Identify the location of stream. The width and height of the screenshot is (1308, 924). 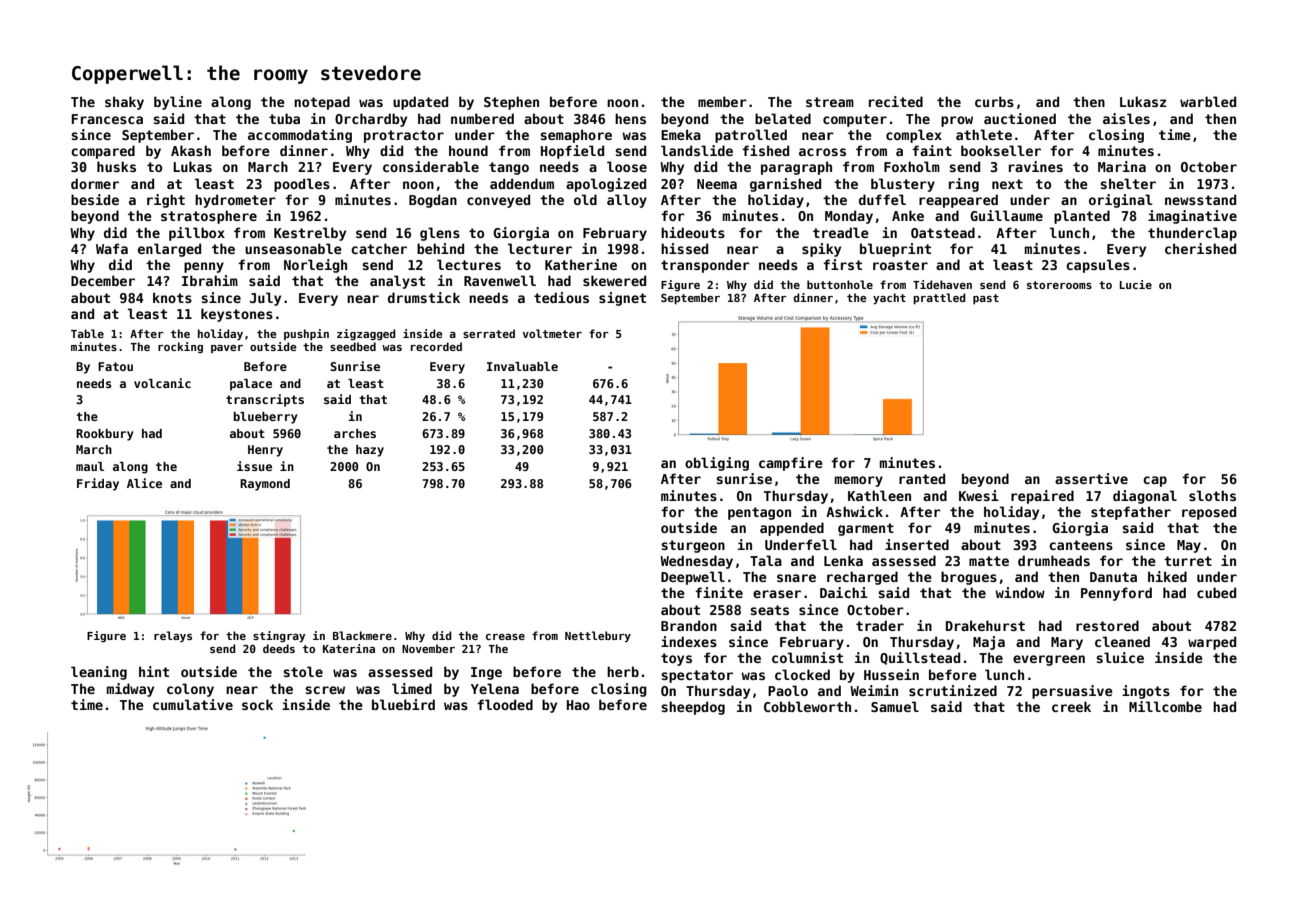
(830, 102).
